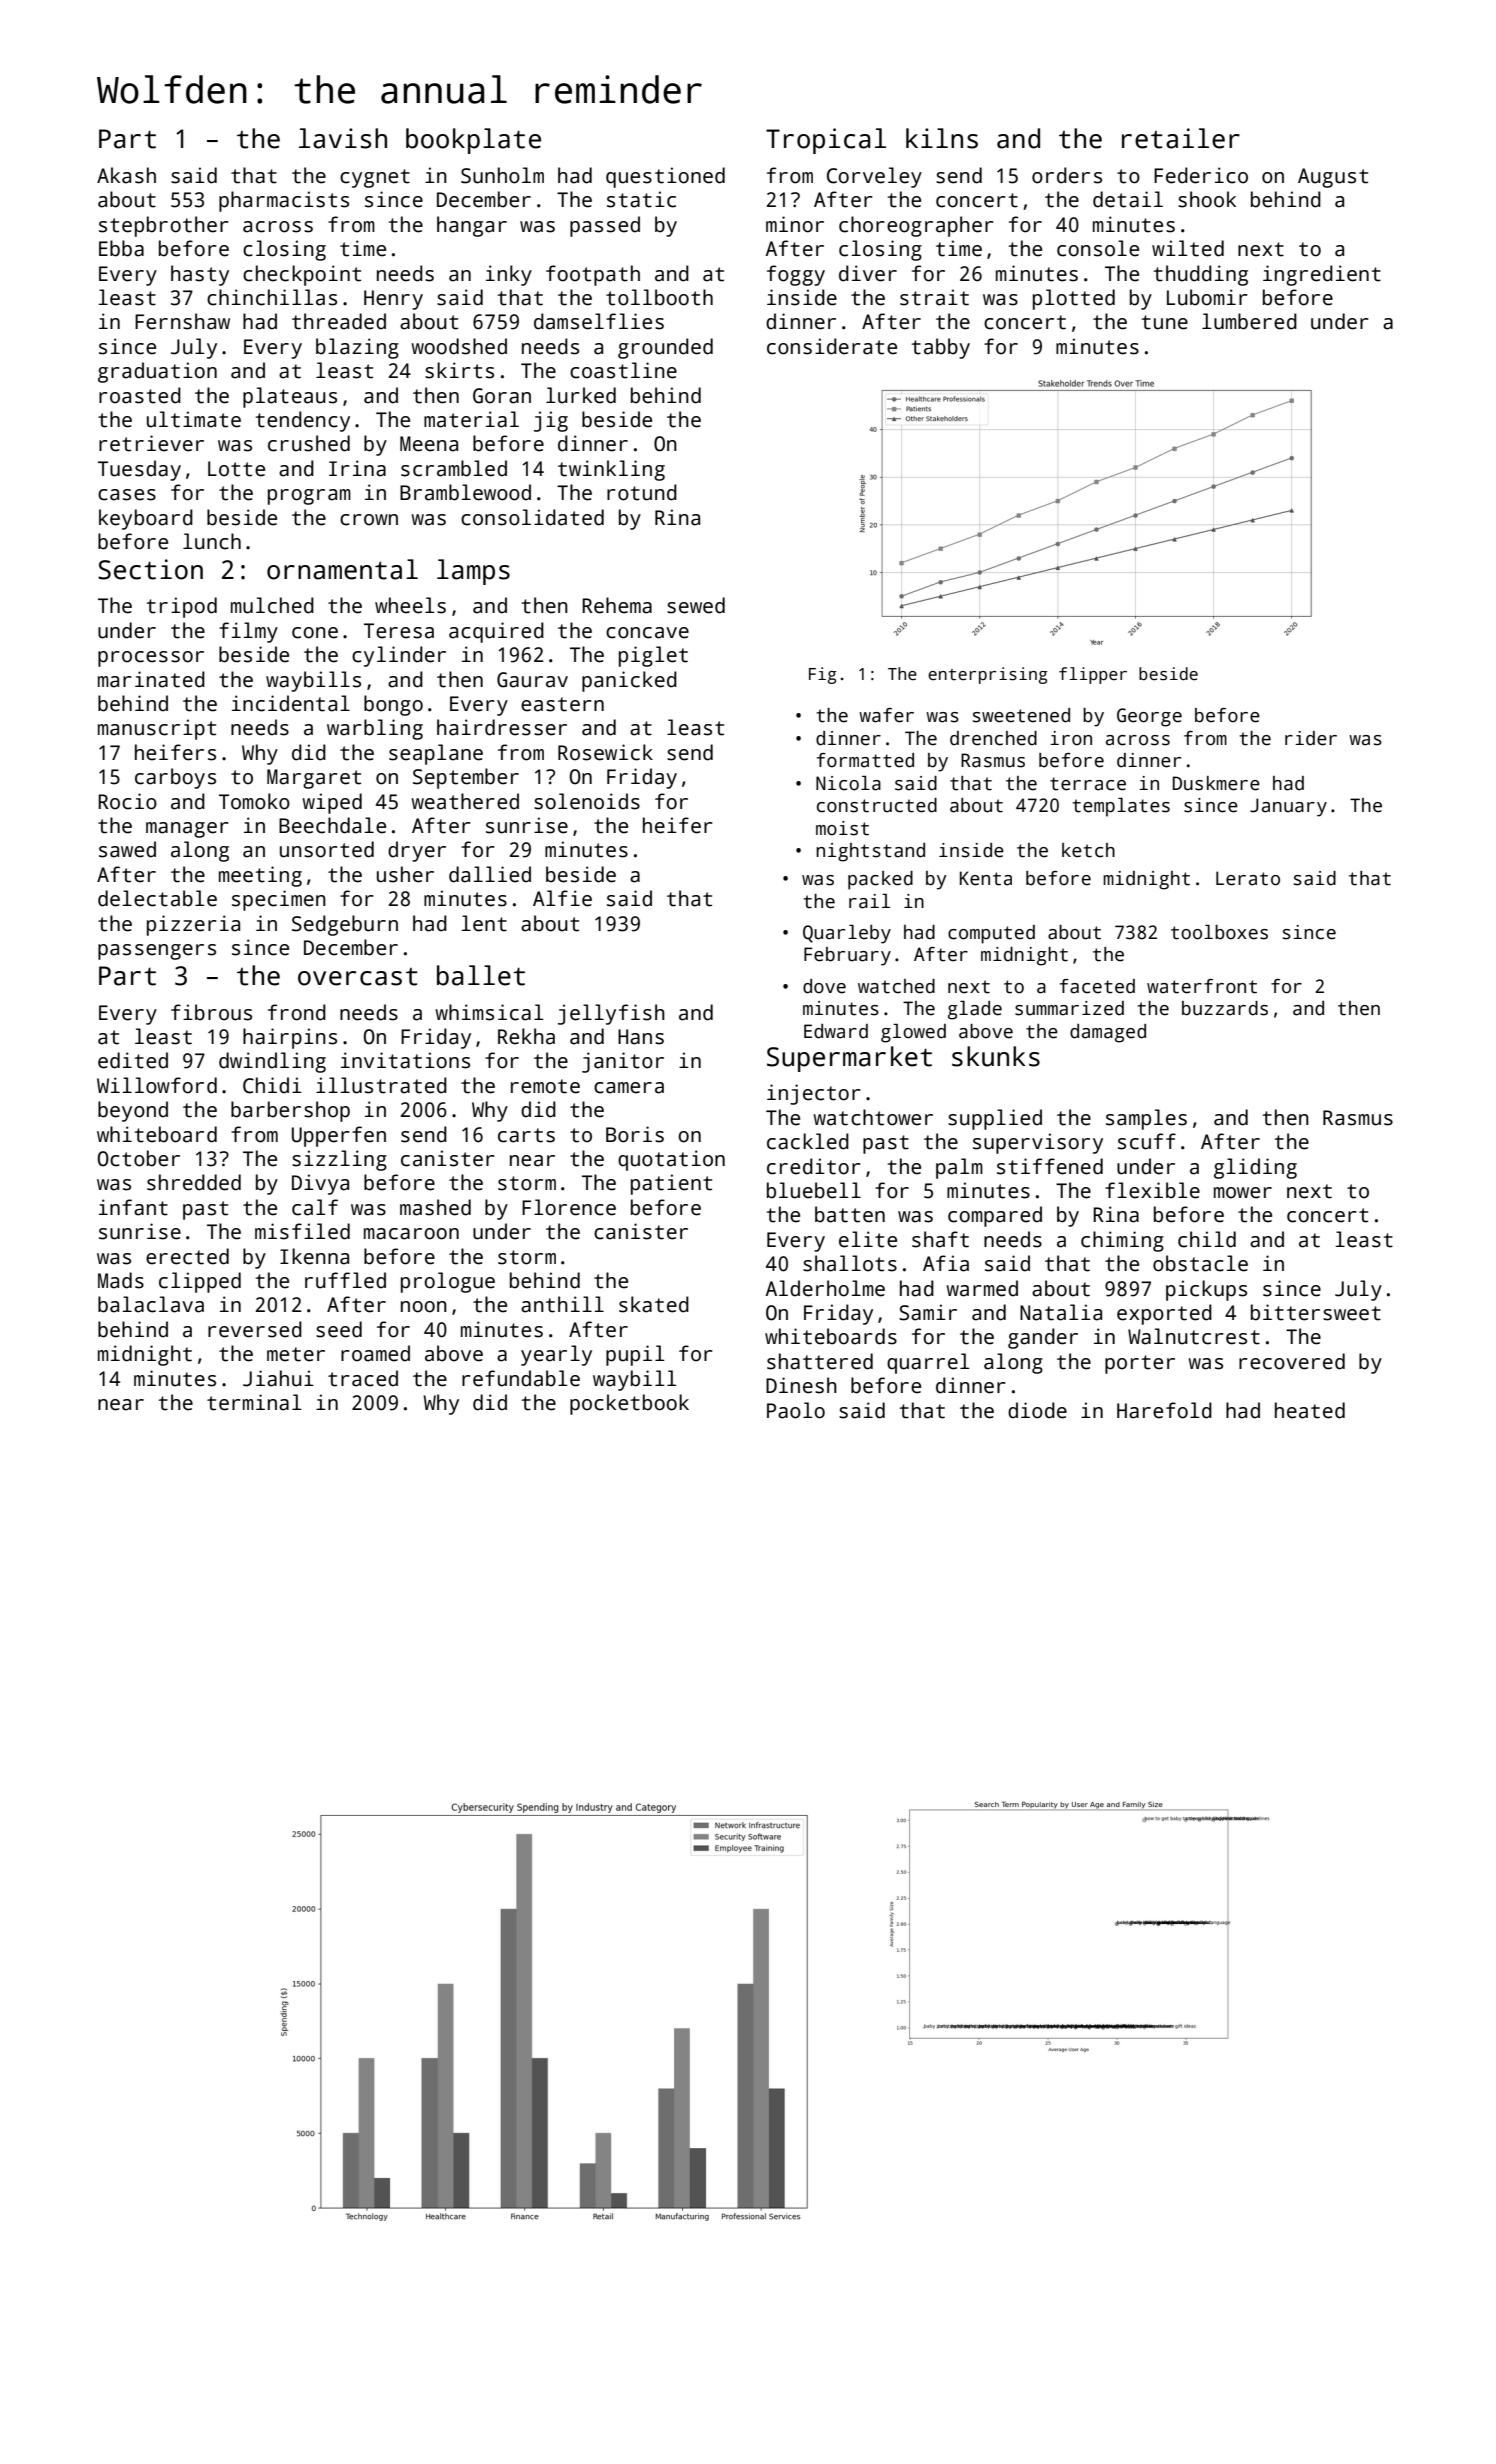  Describe the element at coordinates (363, 1378) in the document. I see `traced` at that location.
